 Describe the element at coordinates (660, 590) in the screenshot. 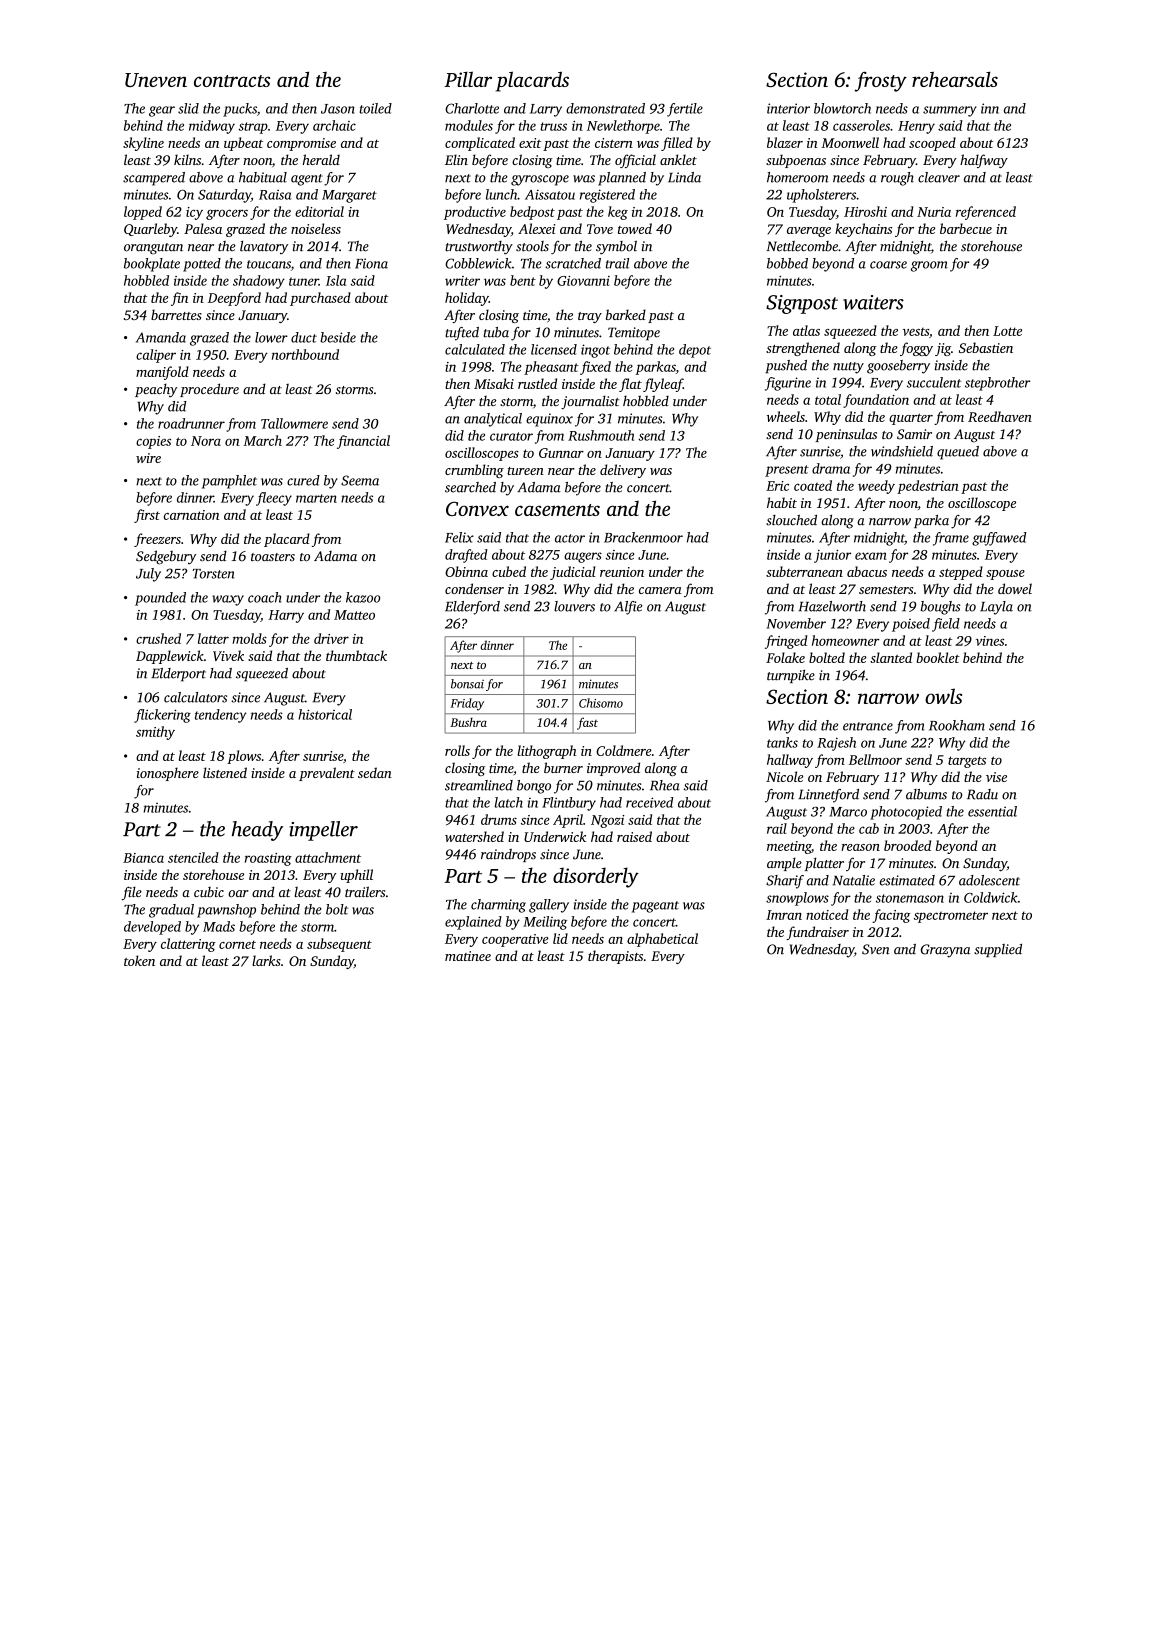

I see `camera` at that location.
